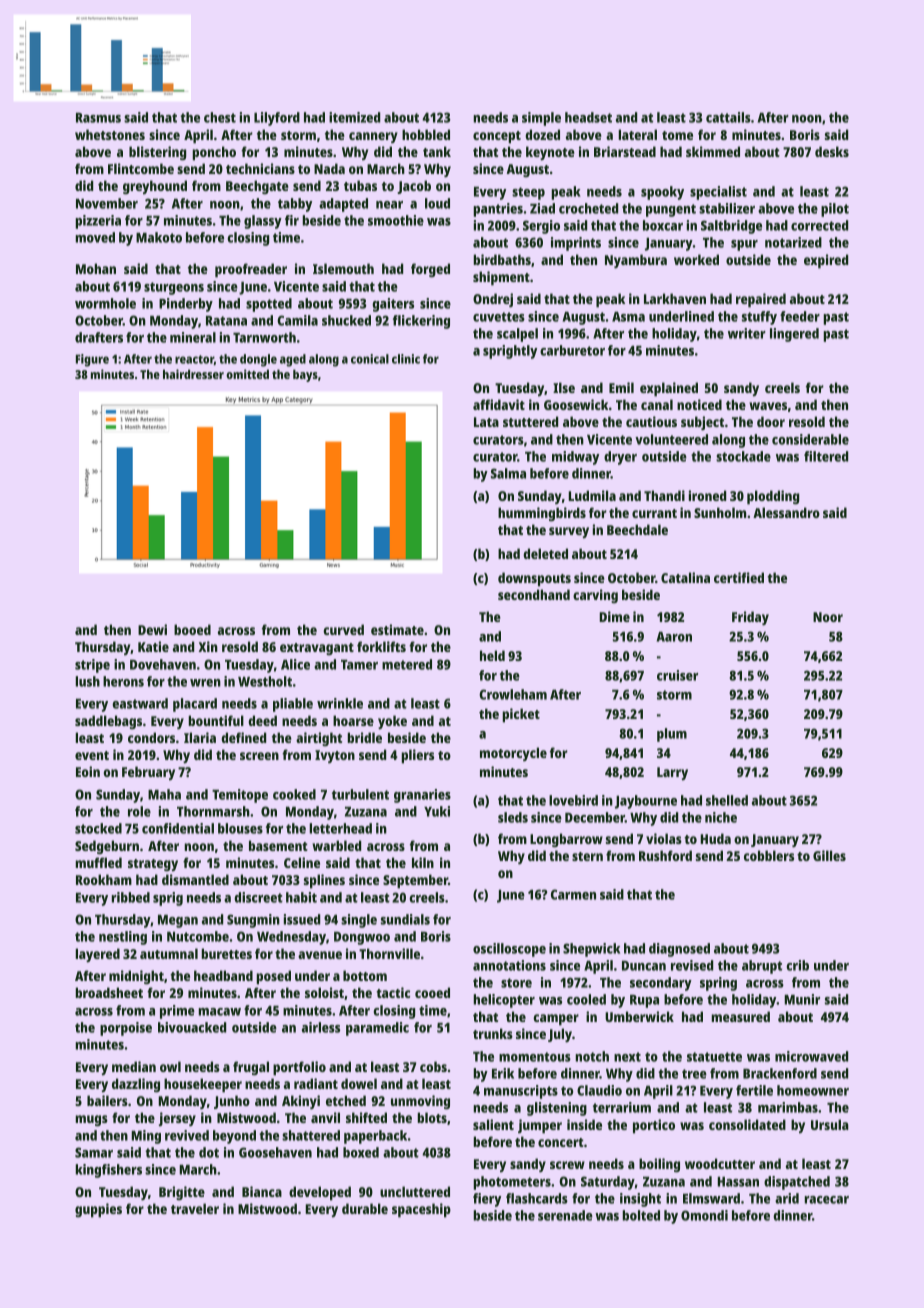 The height and width of the page is (1308, 924). Describe the element at coordinates (305, 375) in the page. I see `bays` at that location.
